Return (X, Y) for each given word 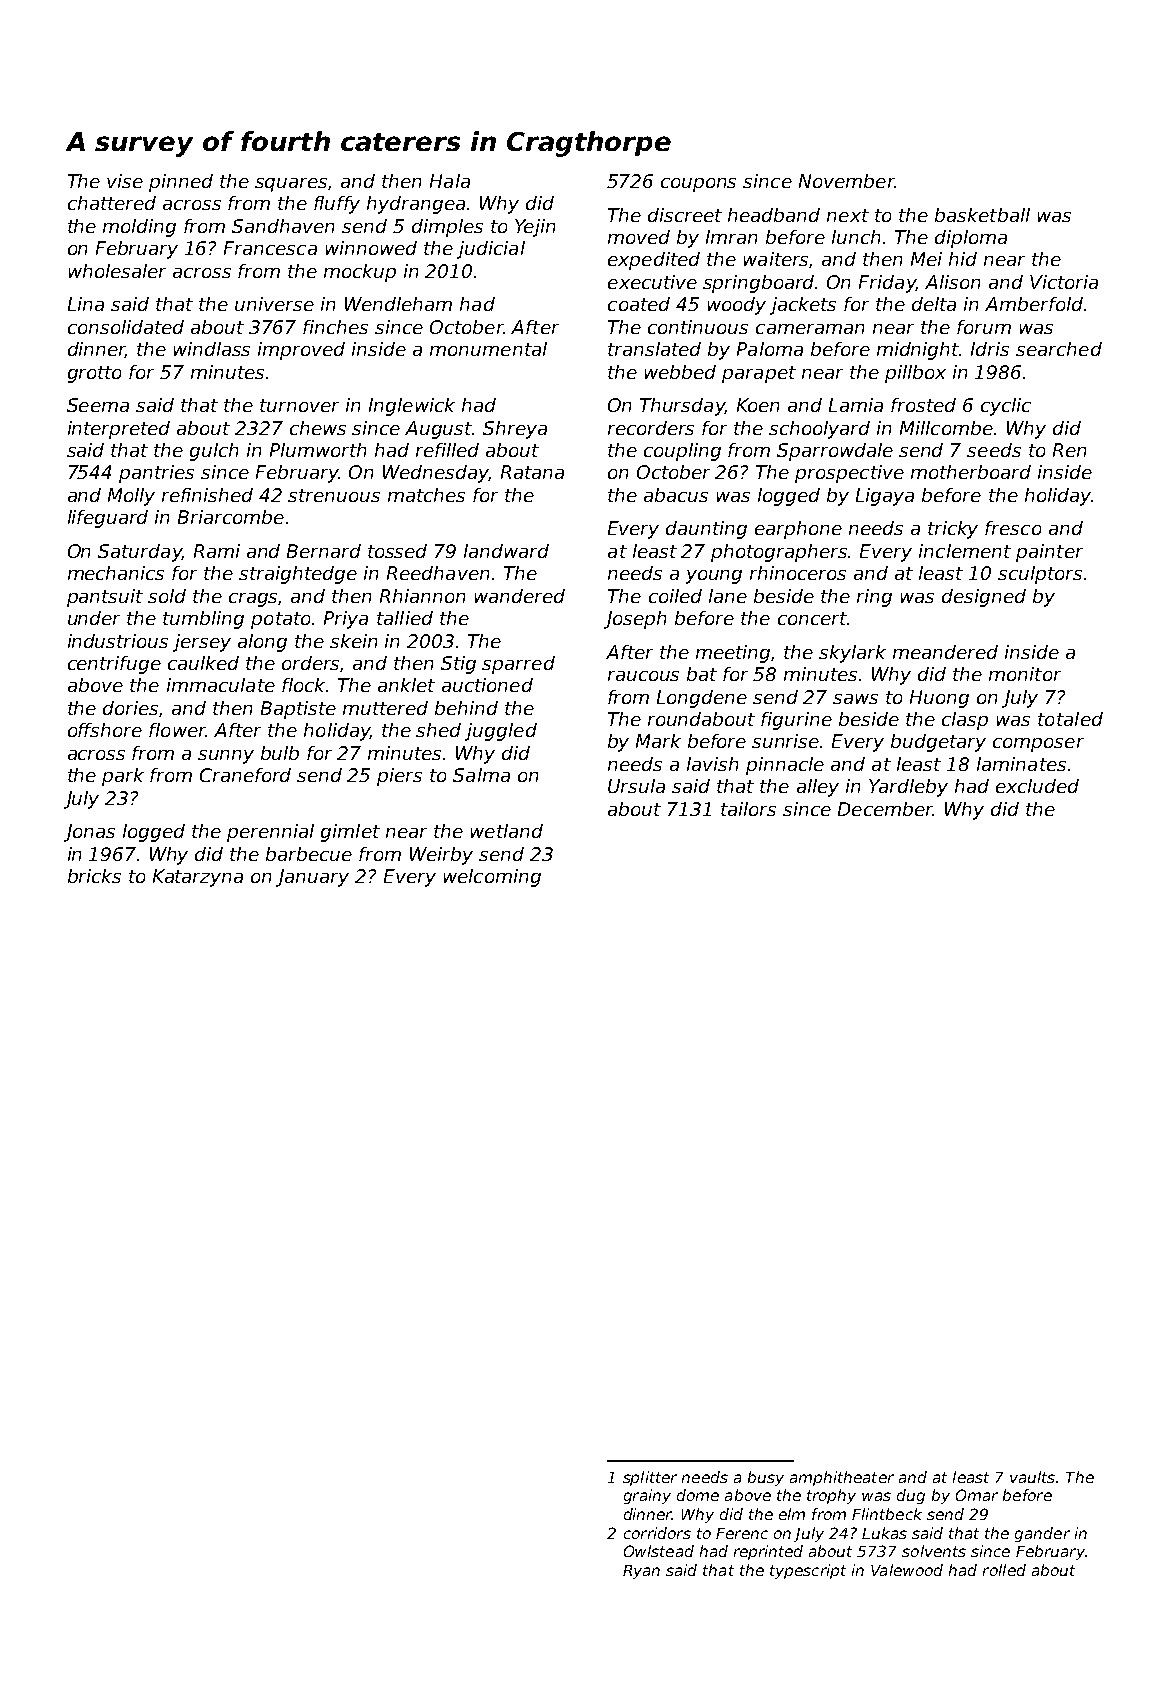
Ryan (641, 1572)
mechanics (116, 573)
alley (818, 788)
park (123, 777)
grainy (647, 1496)
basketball (982, 215)
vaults (1032, 1477)
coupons (698, 185)
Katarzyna (198, 878)
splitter (650, 1478)
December (885, 809)
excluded (1037, 786)
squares (292, 185)
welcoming (492, 878)
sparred (518, 665)
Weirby (441, 856)
